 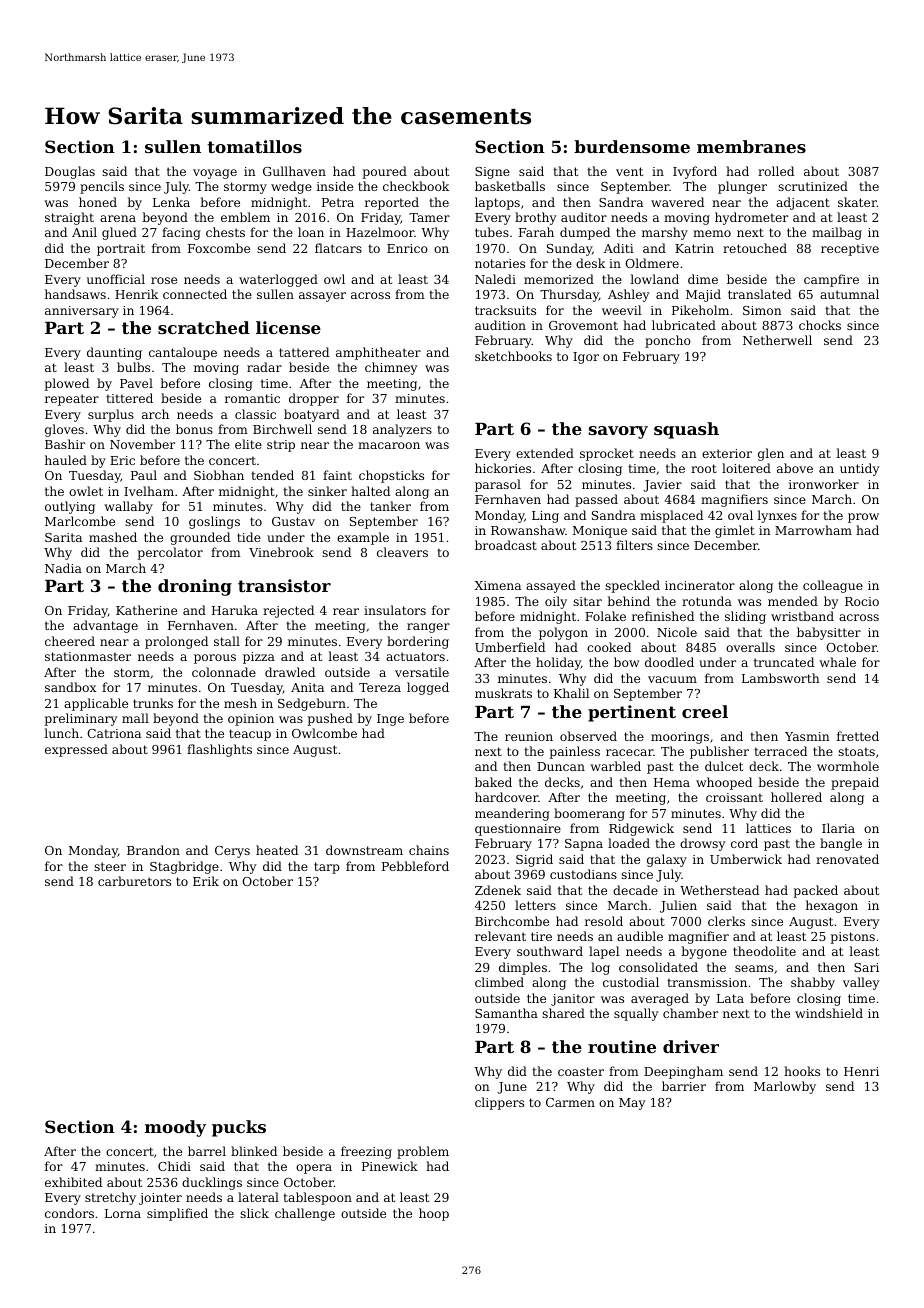 I want to click on routine, so click(x=622, y=1046).
